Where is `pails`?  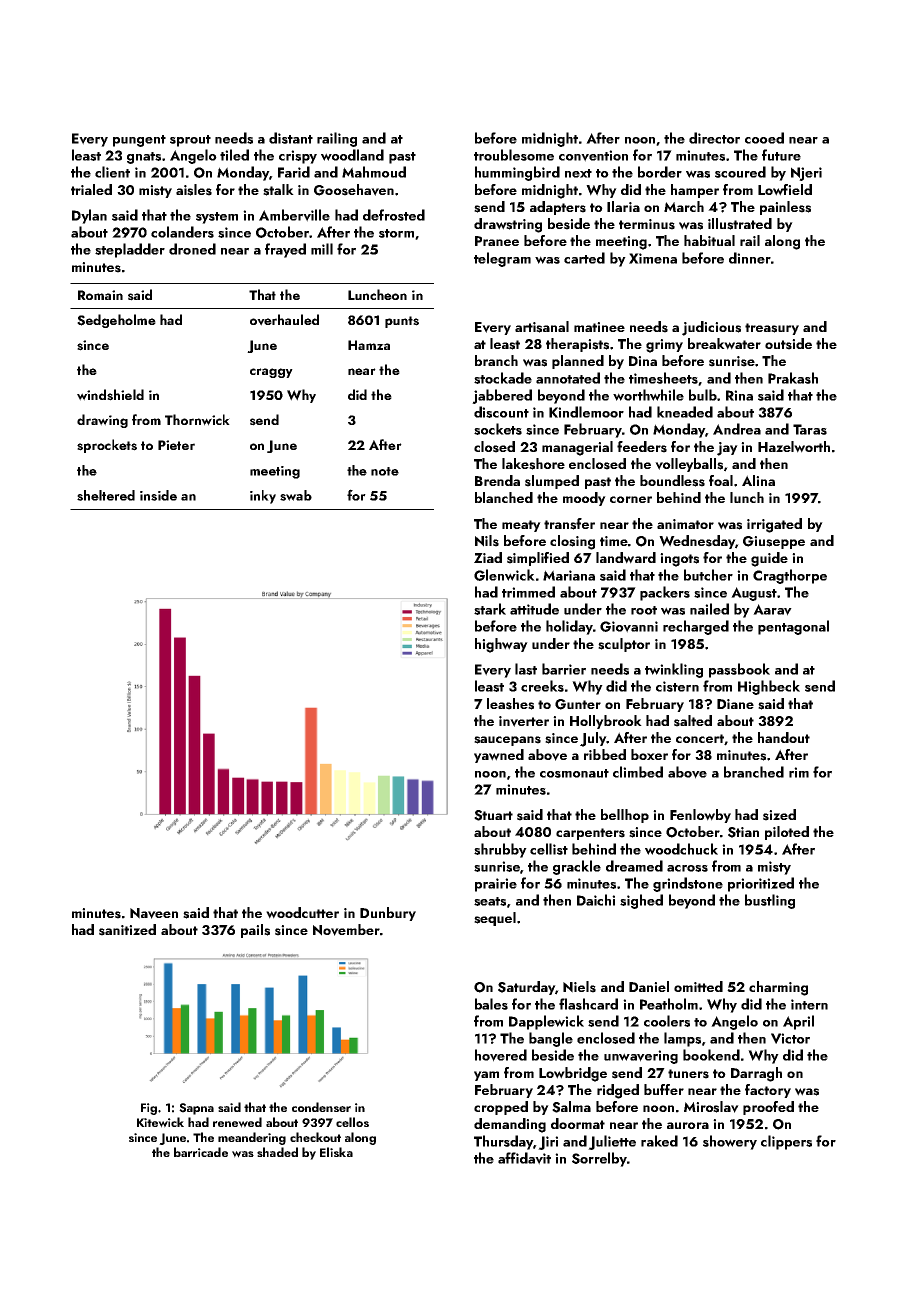 pails is located at coordinates (255, 931).
